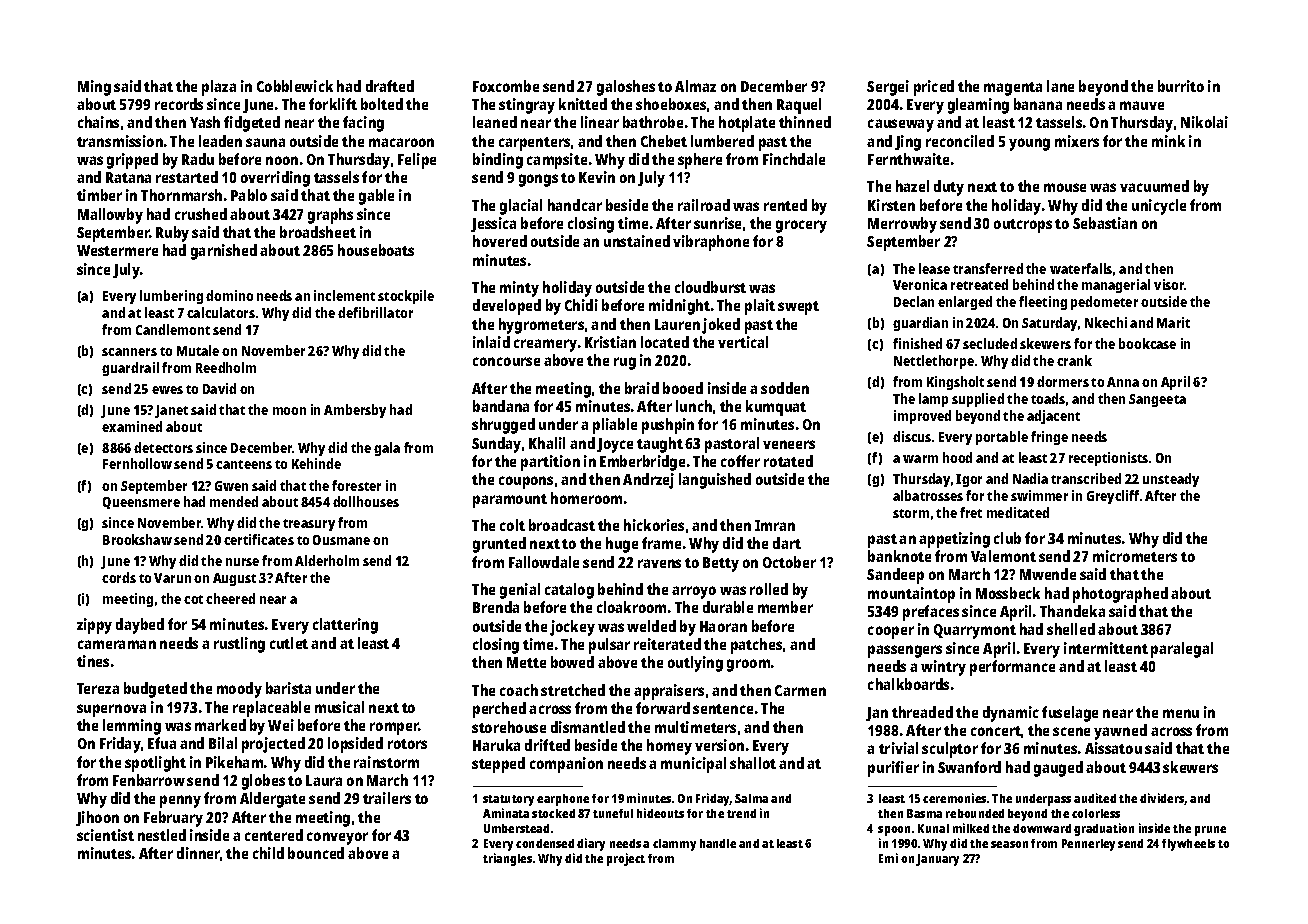  What do you see at coordinates (130, 369) in the screenshot?
I see `guardrail` at bounding box center [130, 369].
